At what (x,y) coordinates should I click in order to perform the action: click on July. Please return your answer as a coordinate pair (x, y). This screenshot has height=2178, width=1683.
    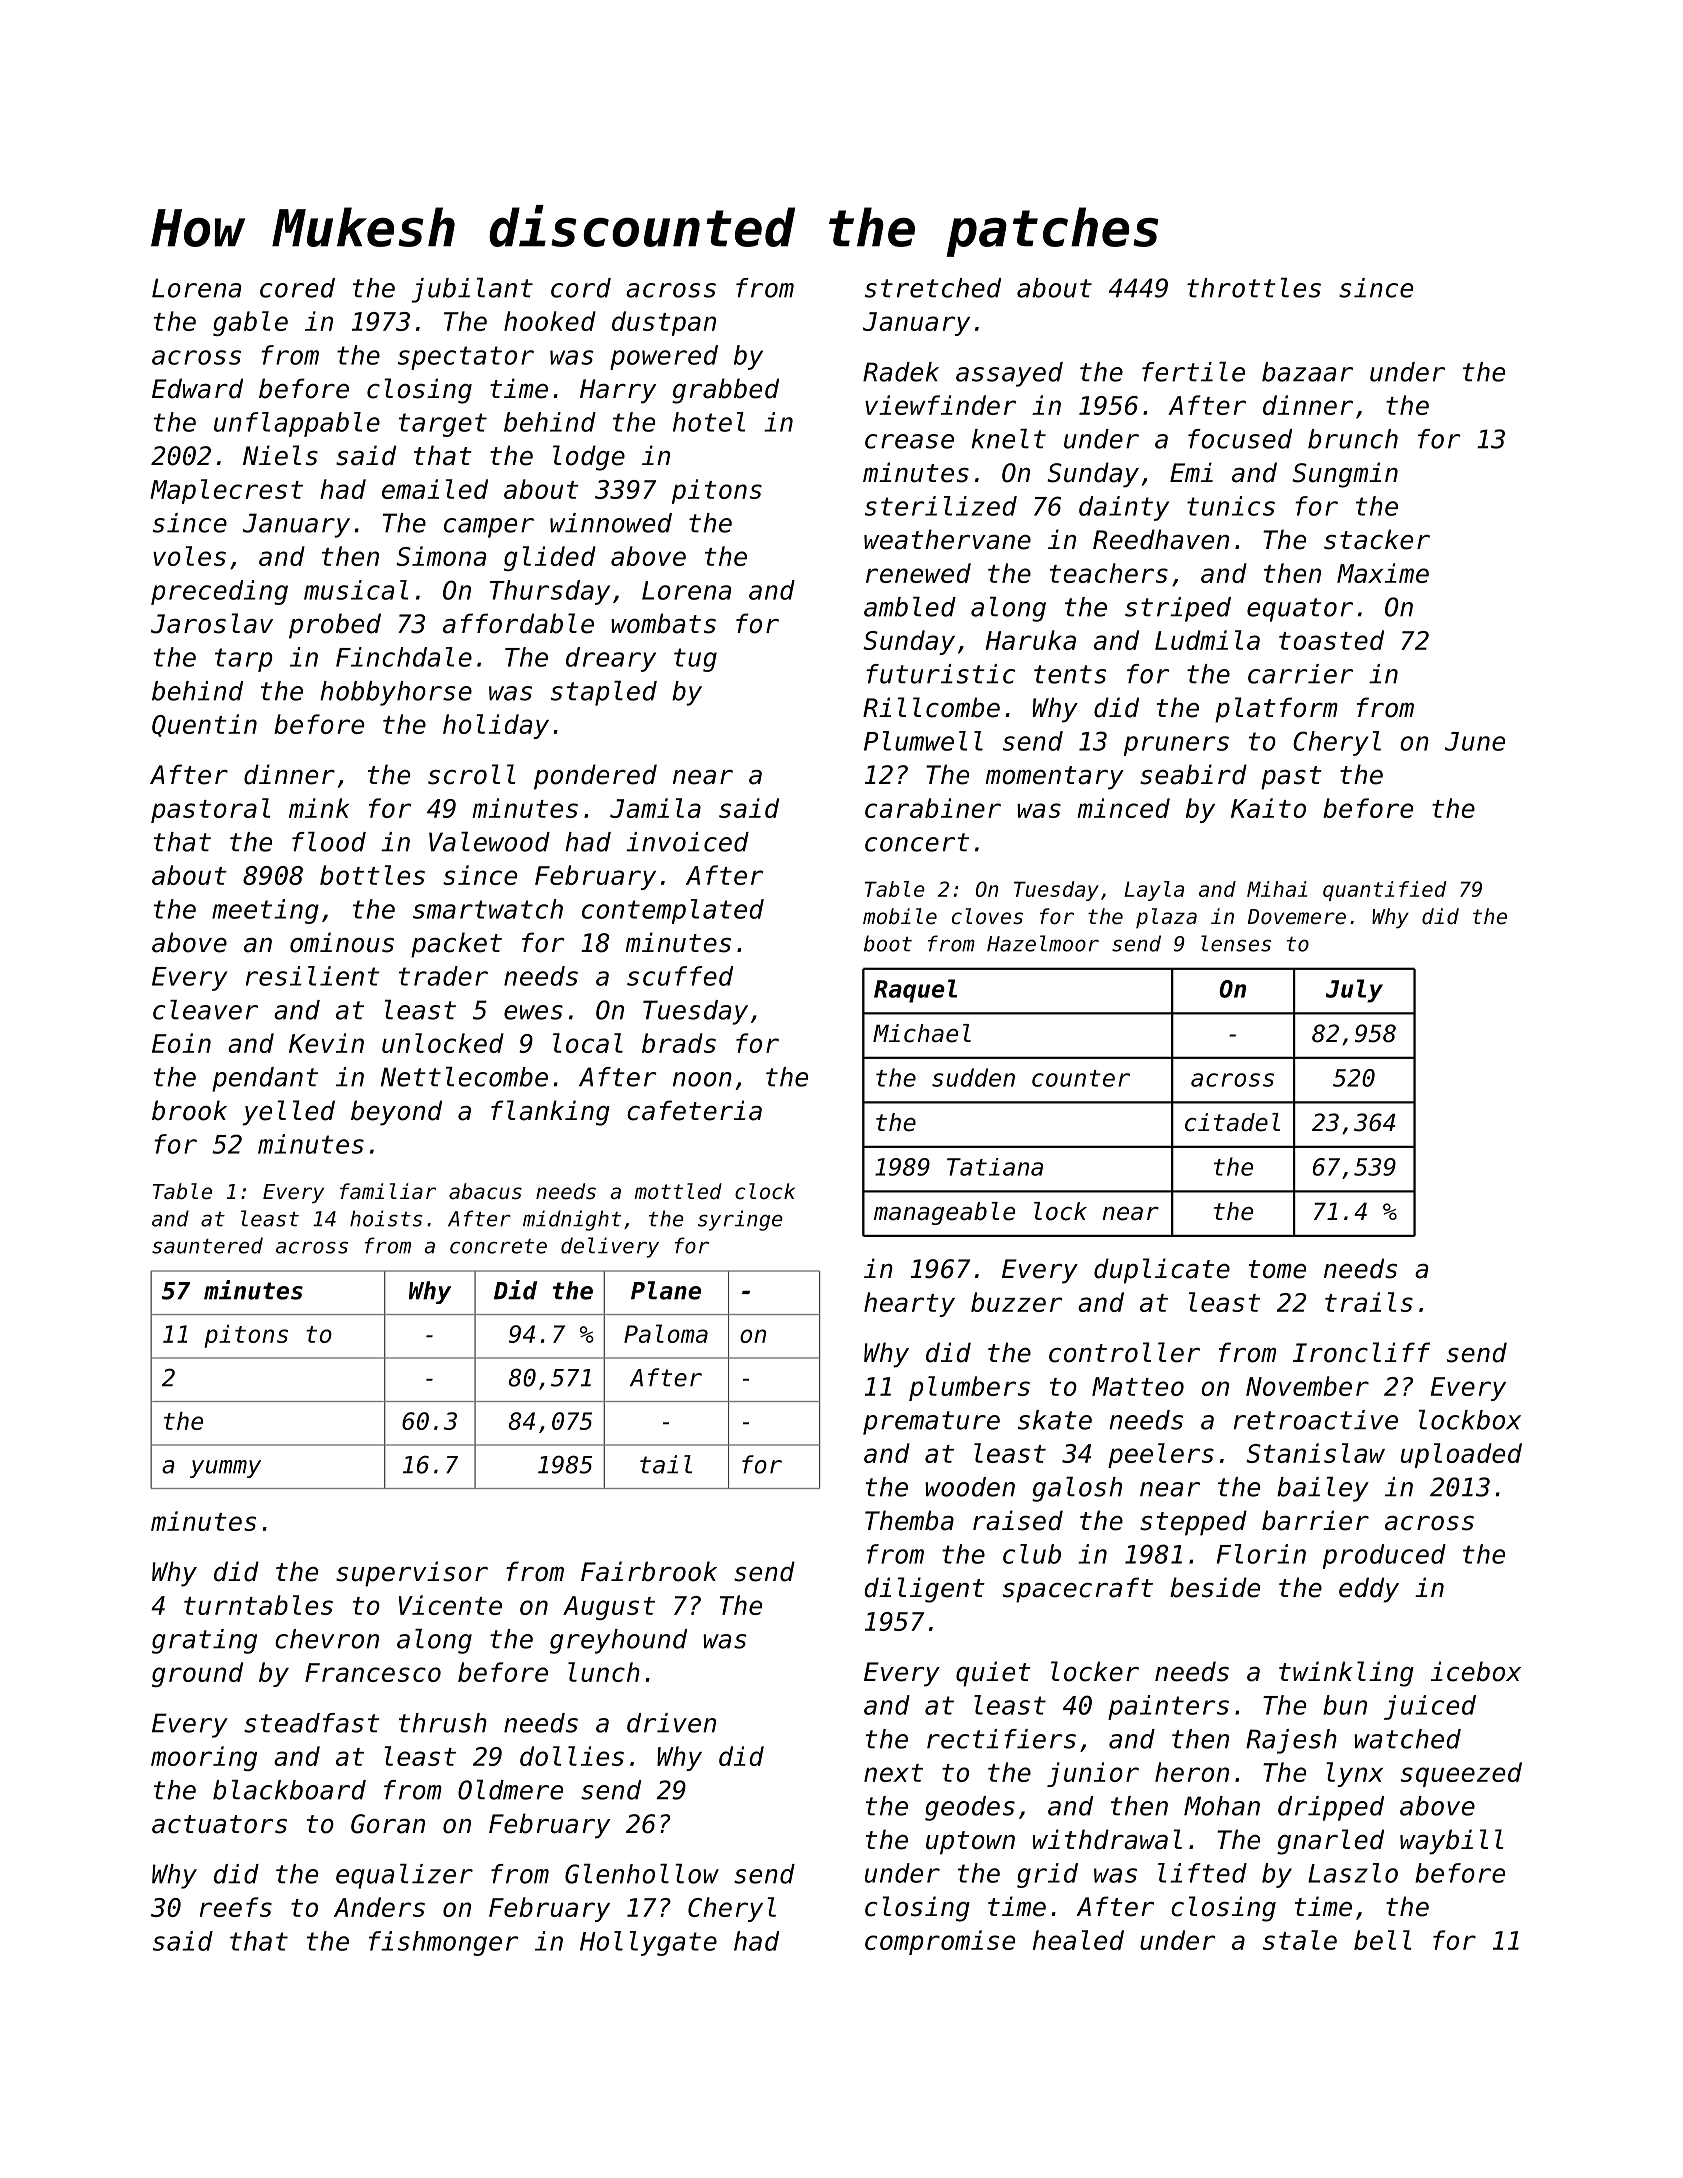
    Looking at the image, I should click on (1354, 991).
